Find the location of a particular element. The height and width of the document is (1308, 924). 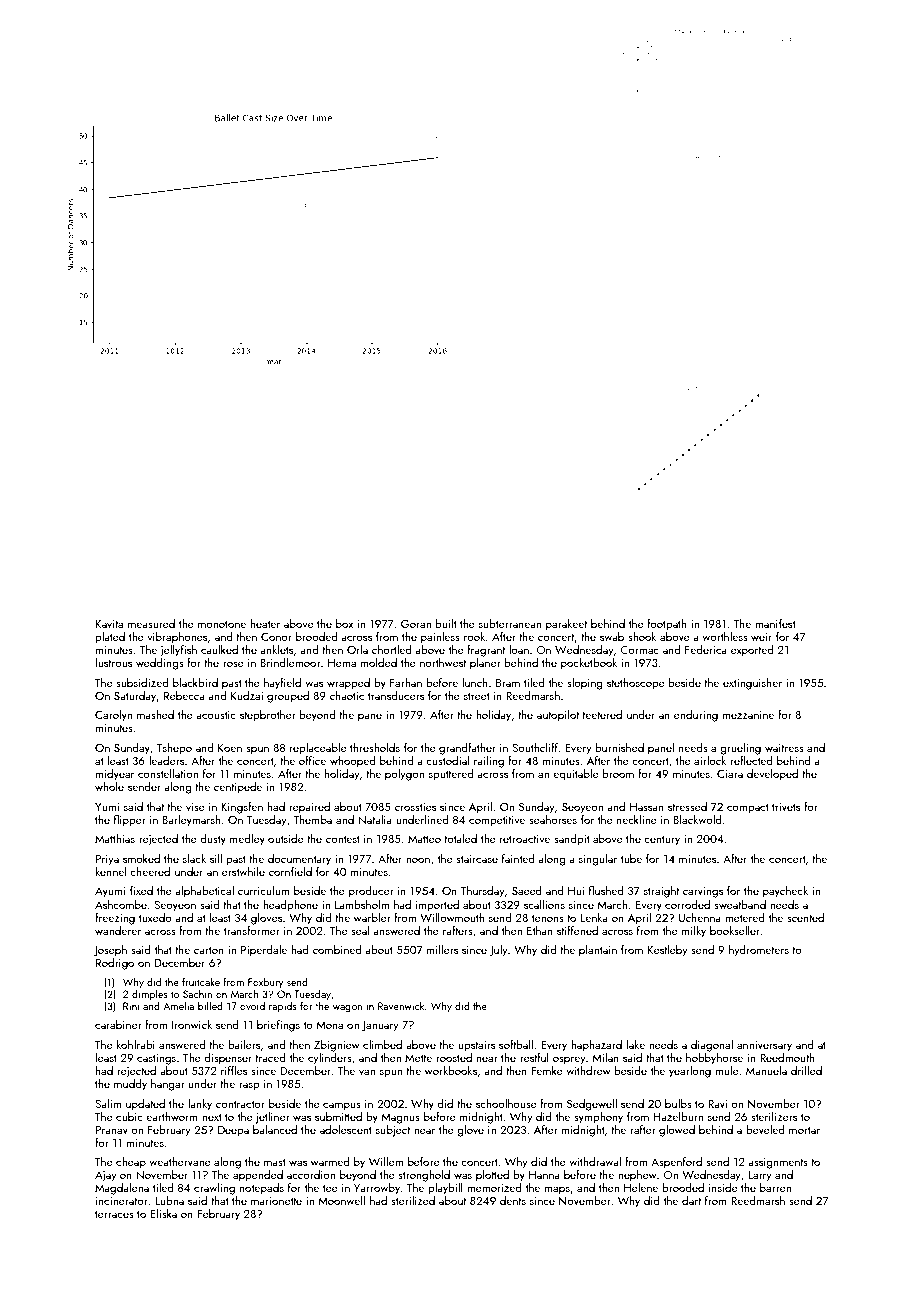

Sedgewell is located at coordinates (592, 1105).
